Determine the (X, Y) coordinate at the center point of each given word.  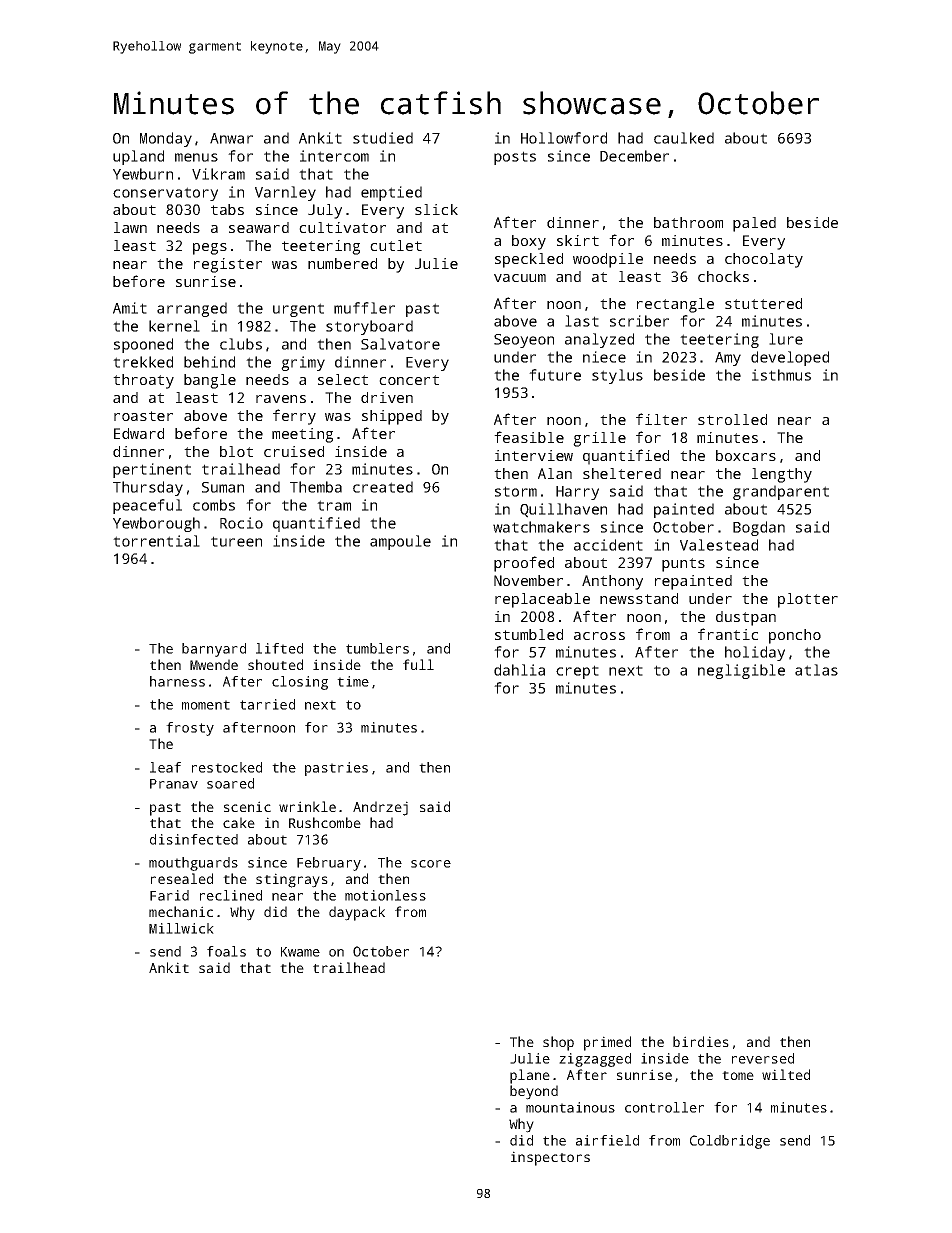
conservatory (165, 194)
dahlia (519, 670)
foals (226, 951)
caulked (684, 138)
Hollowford (564, 138)
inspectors (550, 1158)
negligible (741, 671)
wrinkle (307, 806)
